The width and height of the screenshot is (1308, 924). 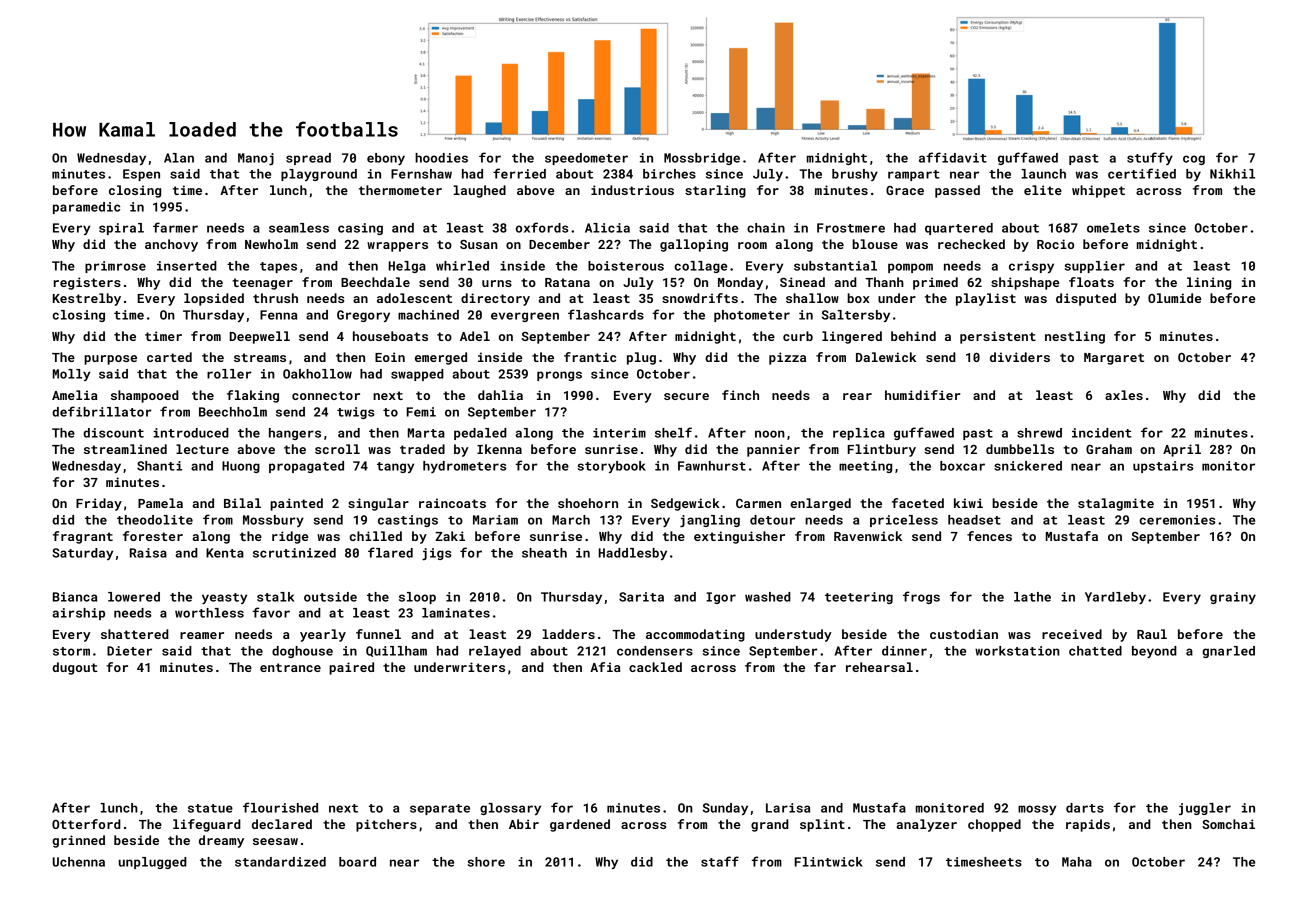 What do you see at coordinates (510, 809) in the screenshot?
I see `glossary` at bounding box center [510, 809].
